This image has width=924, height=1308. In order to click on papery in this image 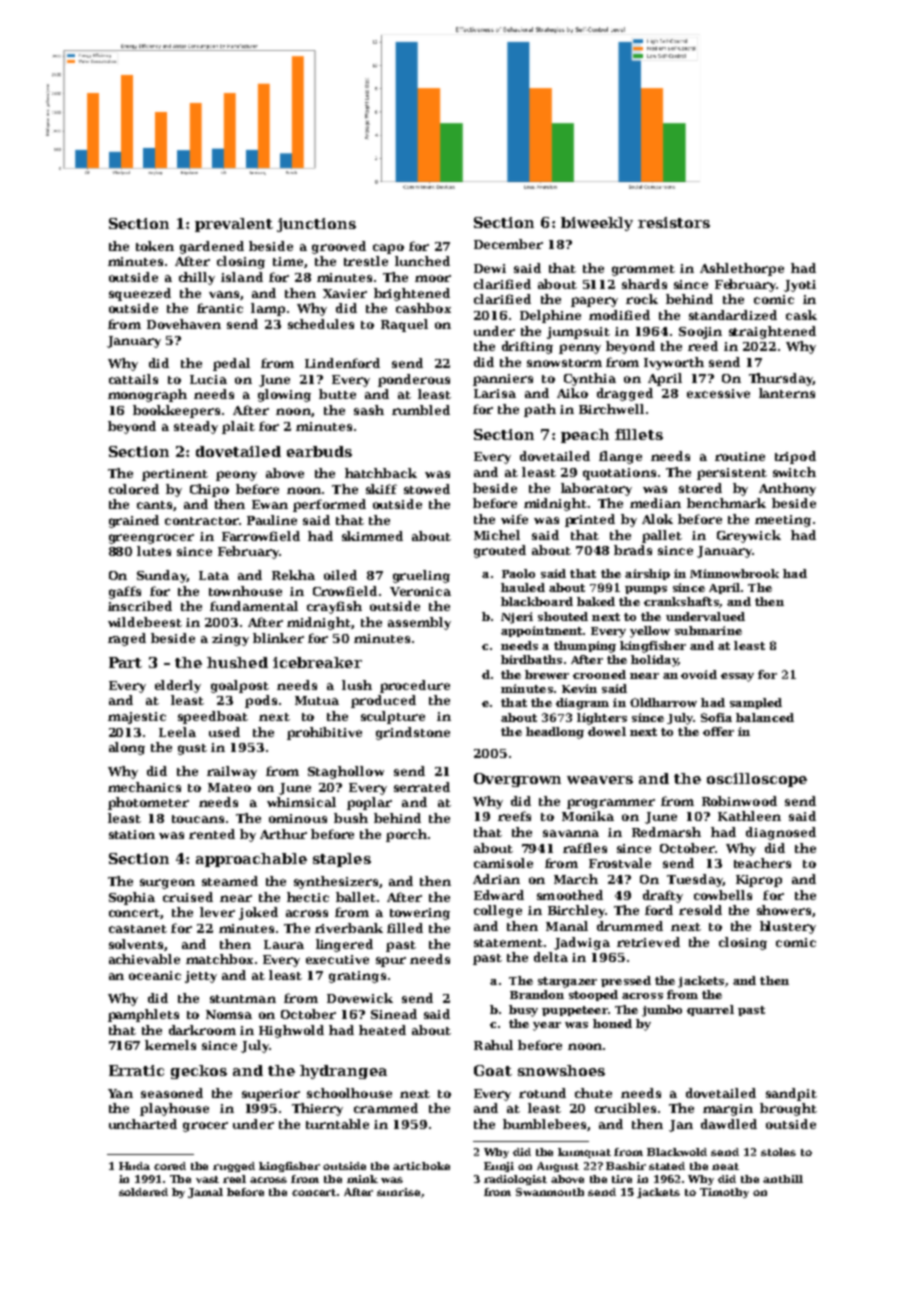, I will do `click(594, 302)`.
